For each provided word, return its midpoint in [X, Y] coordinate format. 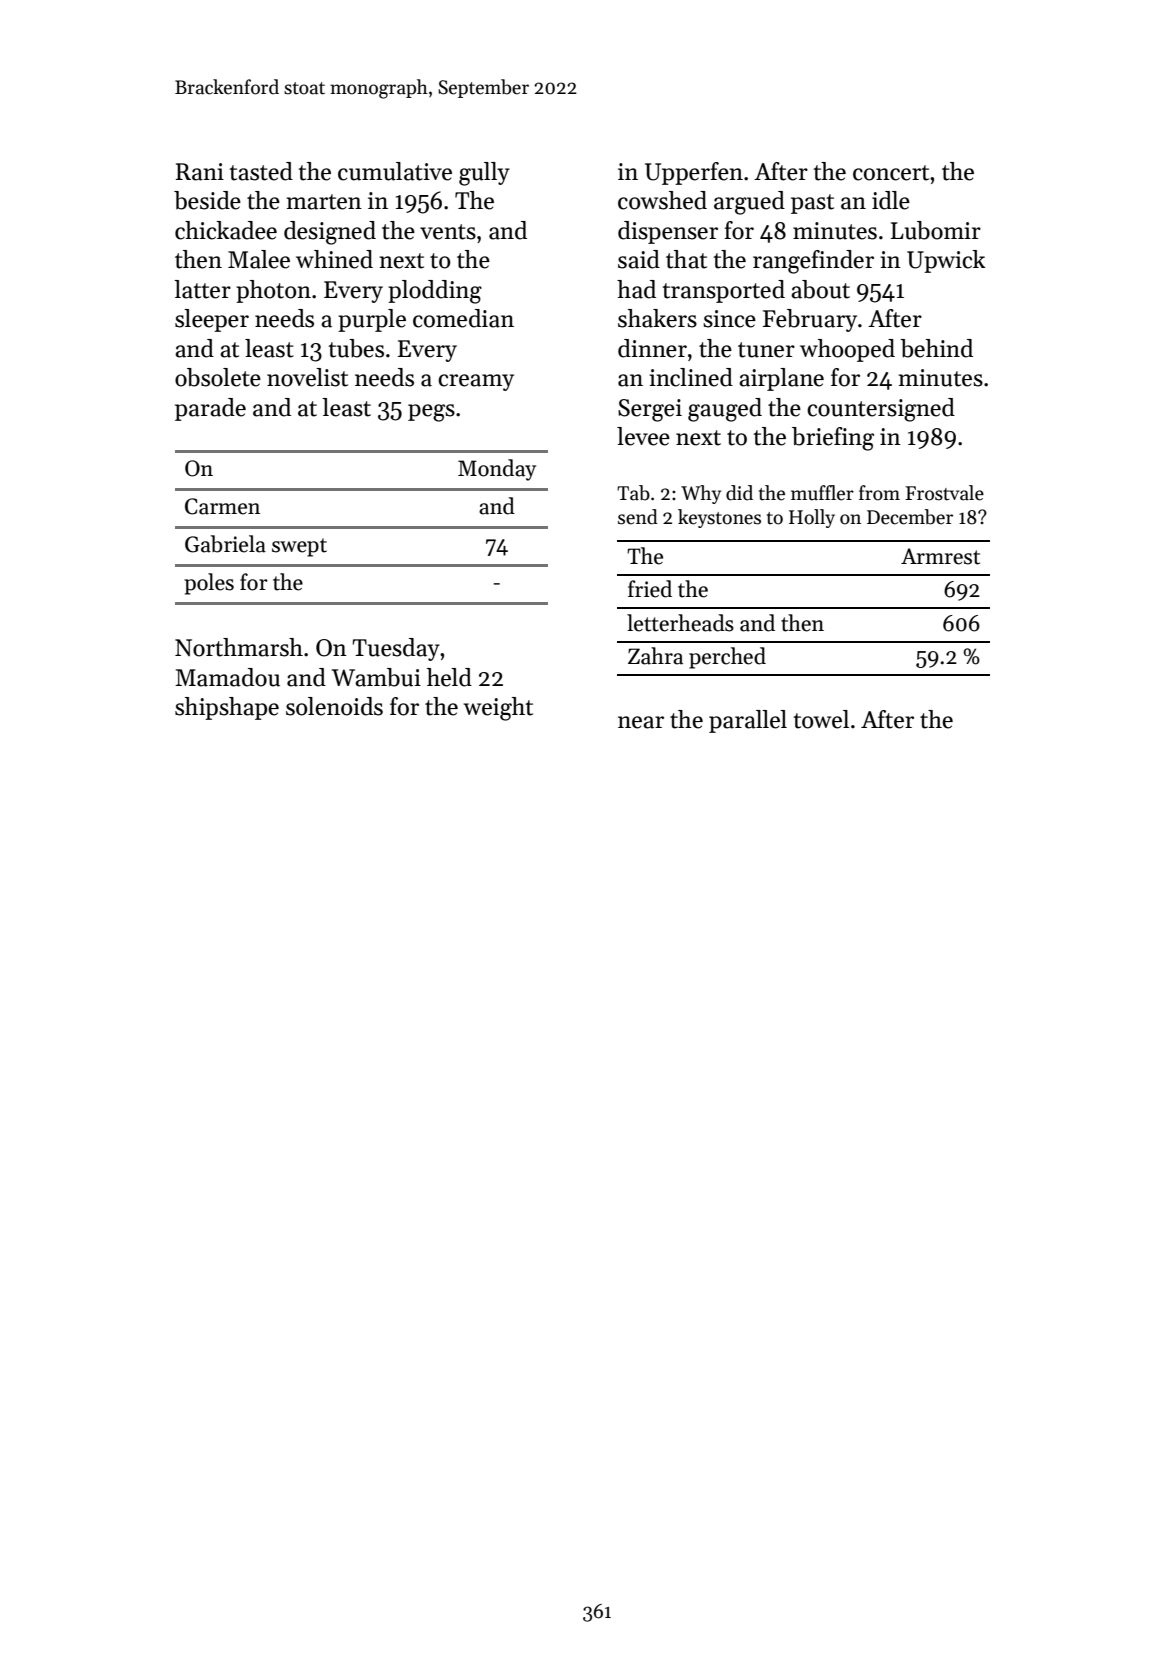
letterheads [680, 623]
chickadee [226, 230]
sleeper [212, 320]
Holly [812, 518]
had [636, 289]
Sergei [650, 410]
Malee [259, 259]
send [638, 517]
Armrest [940, 556]
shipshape [227, 708]
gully [484, 174]
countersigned [881, 410]
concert [891, 173]
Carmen [222, 506]
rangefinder [813, 262]
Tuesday [396, 649]
